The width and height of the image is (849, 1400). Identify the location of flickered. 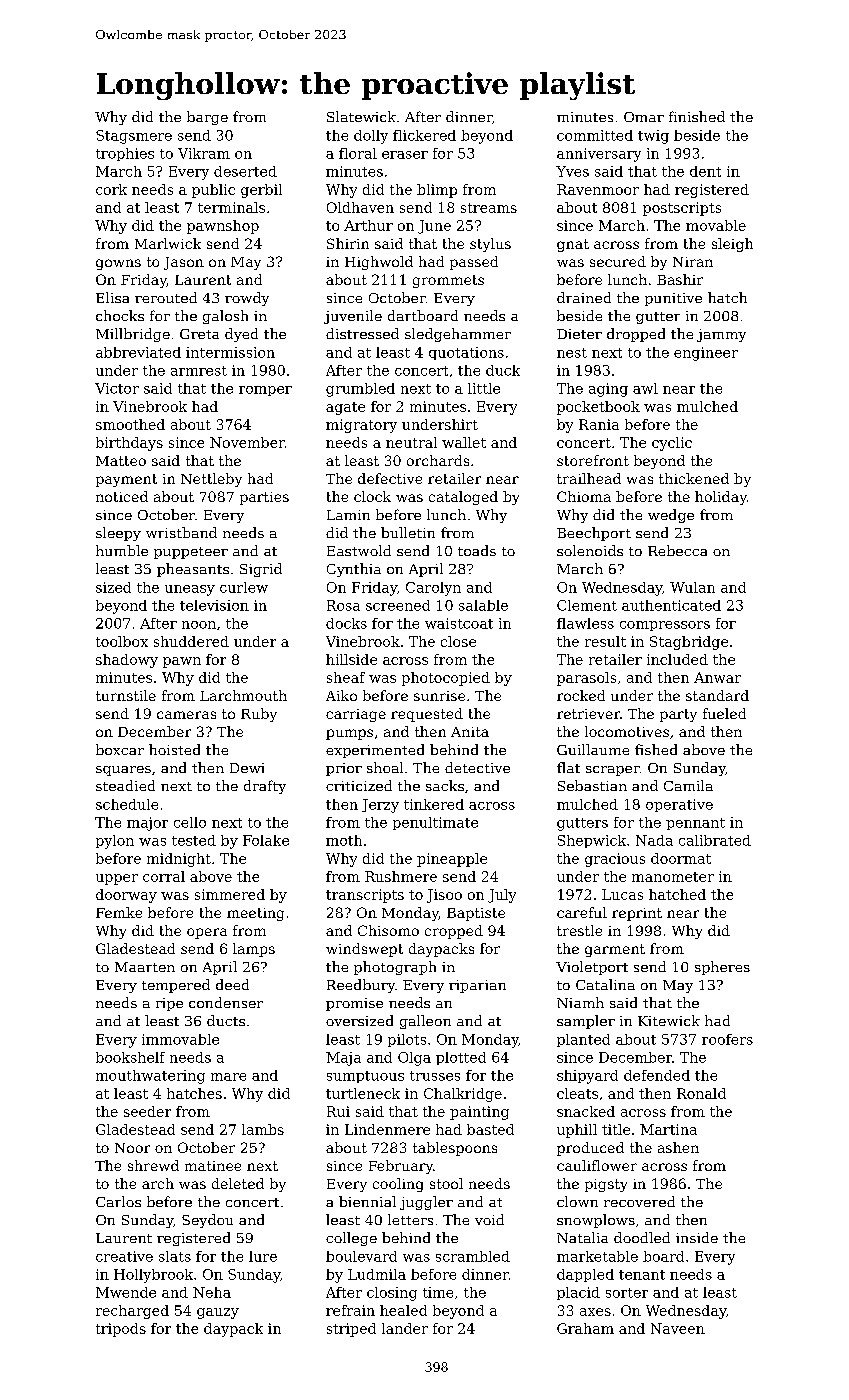
(424, 135).
